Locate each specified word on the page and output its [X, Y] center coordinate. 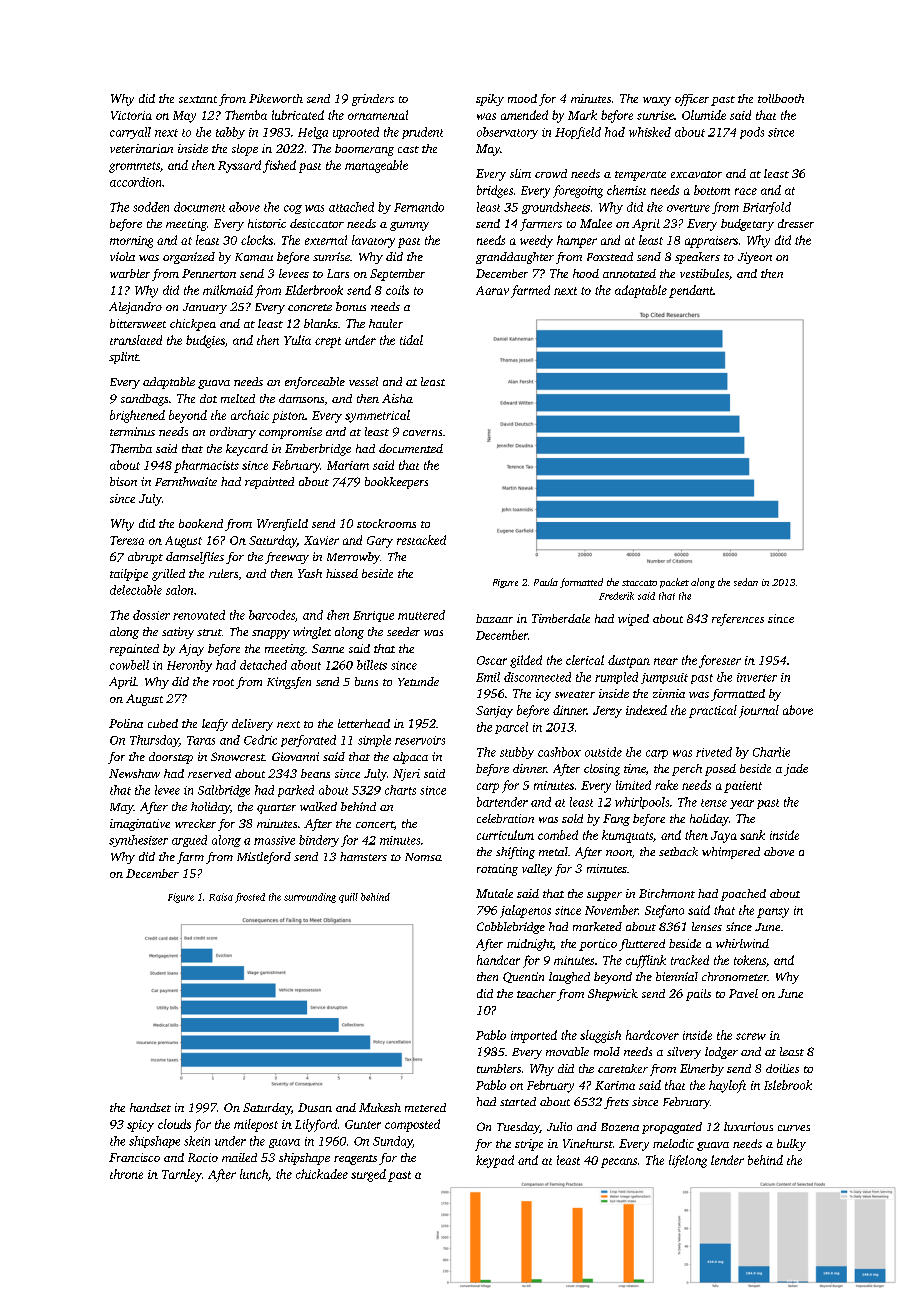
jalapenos [525, 911]
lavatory [373, 241]
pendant [691, 291]
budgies [205, 341]
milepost [256, 1125]
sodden [151, 207]
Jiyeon [755, 258]
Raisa [221, 897]
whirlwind [742, 943]
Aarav [492, 290]
